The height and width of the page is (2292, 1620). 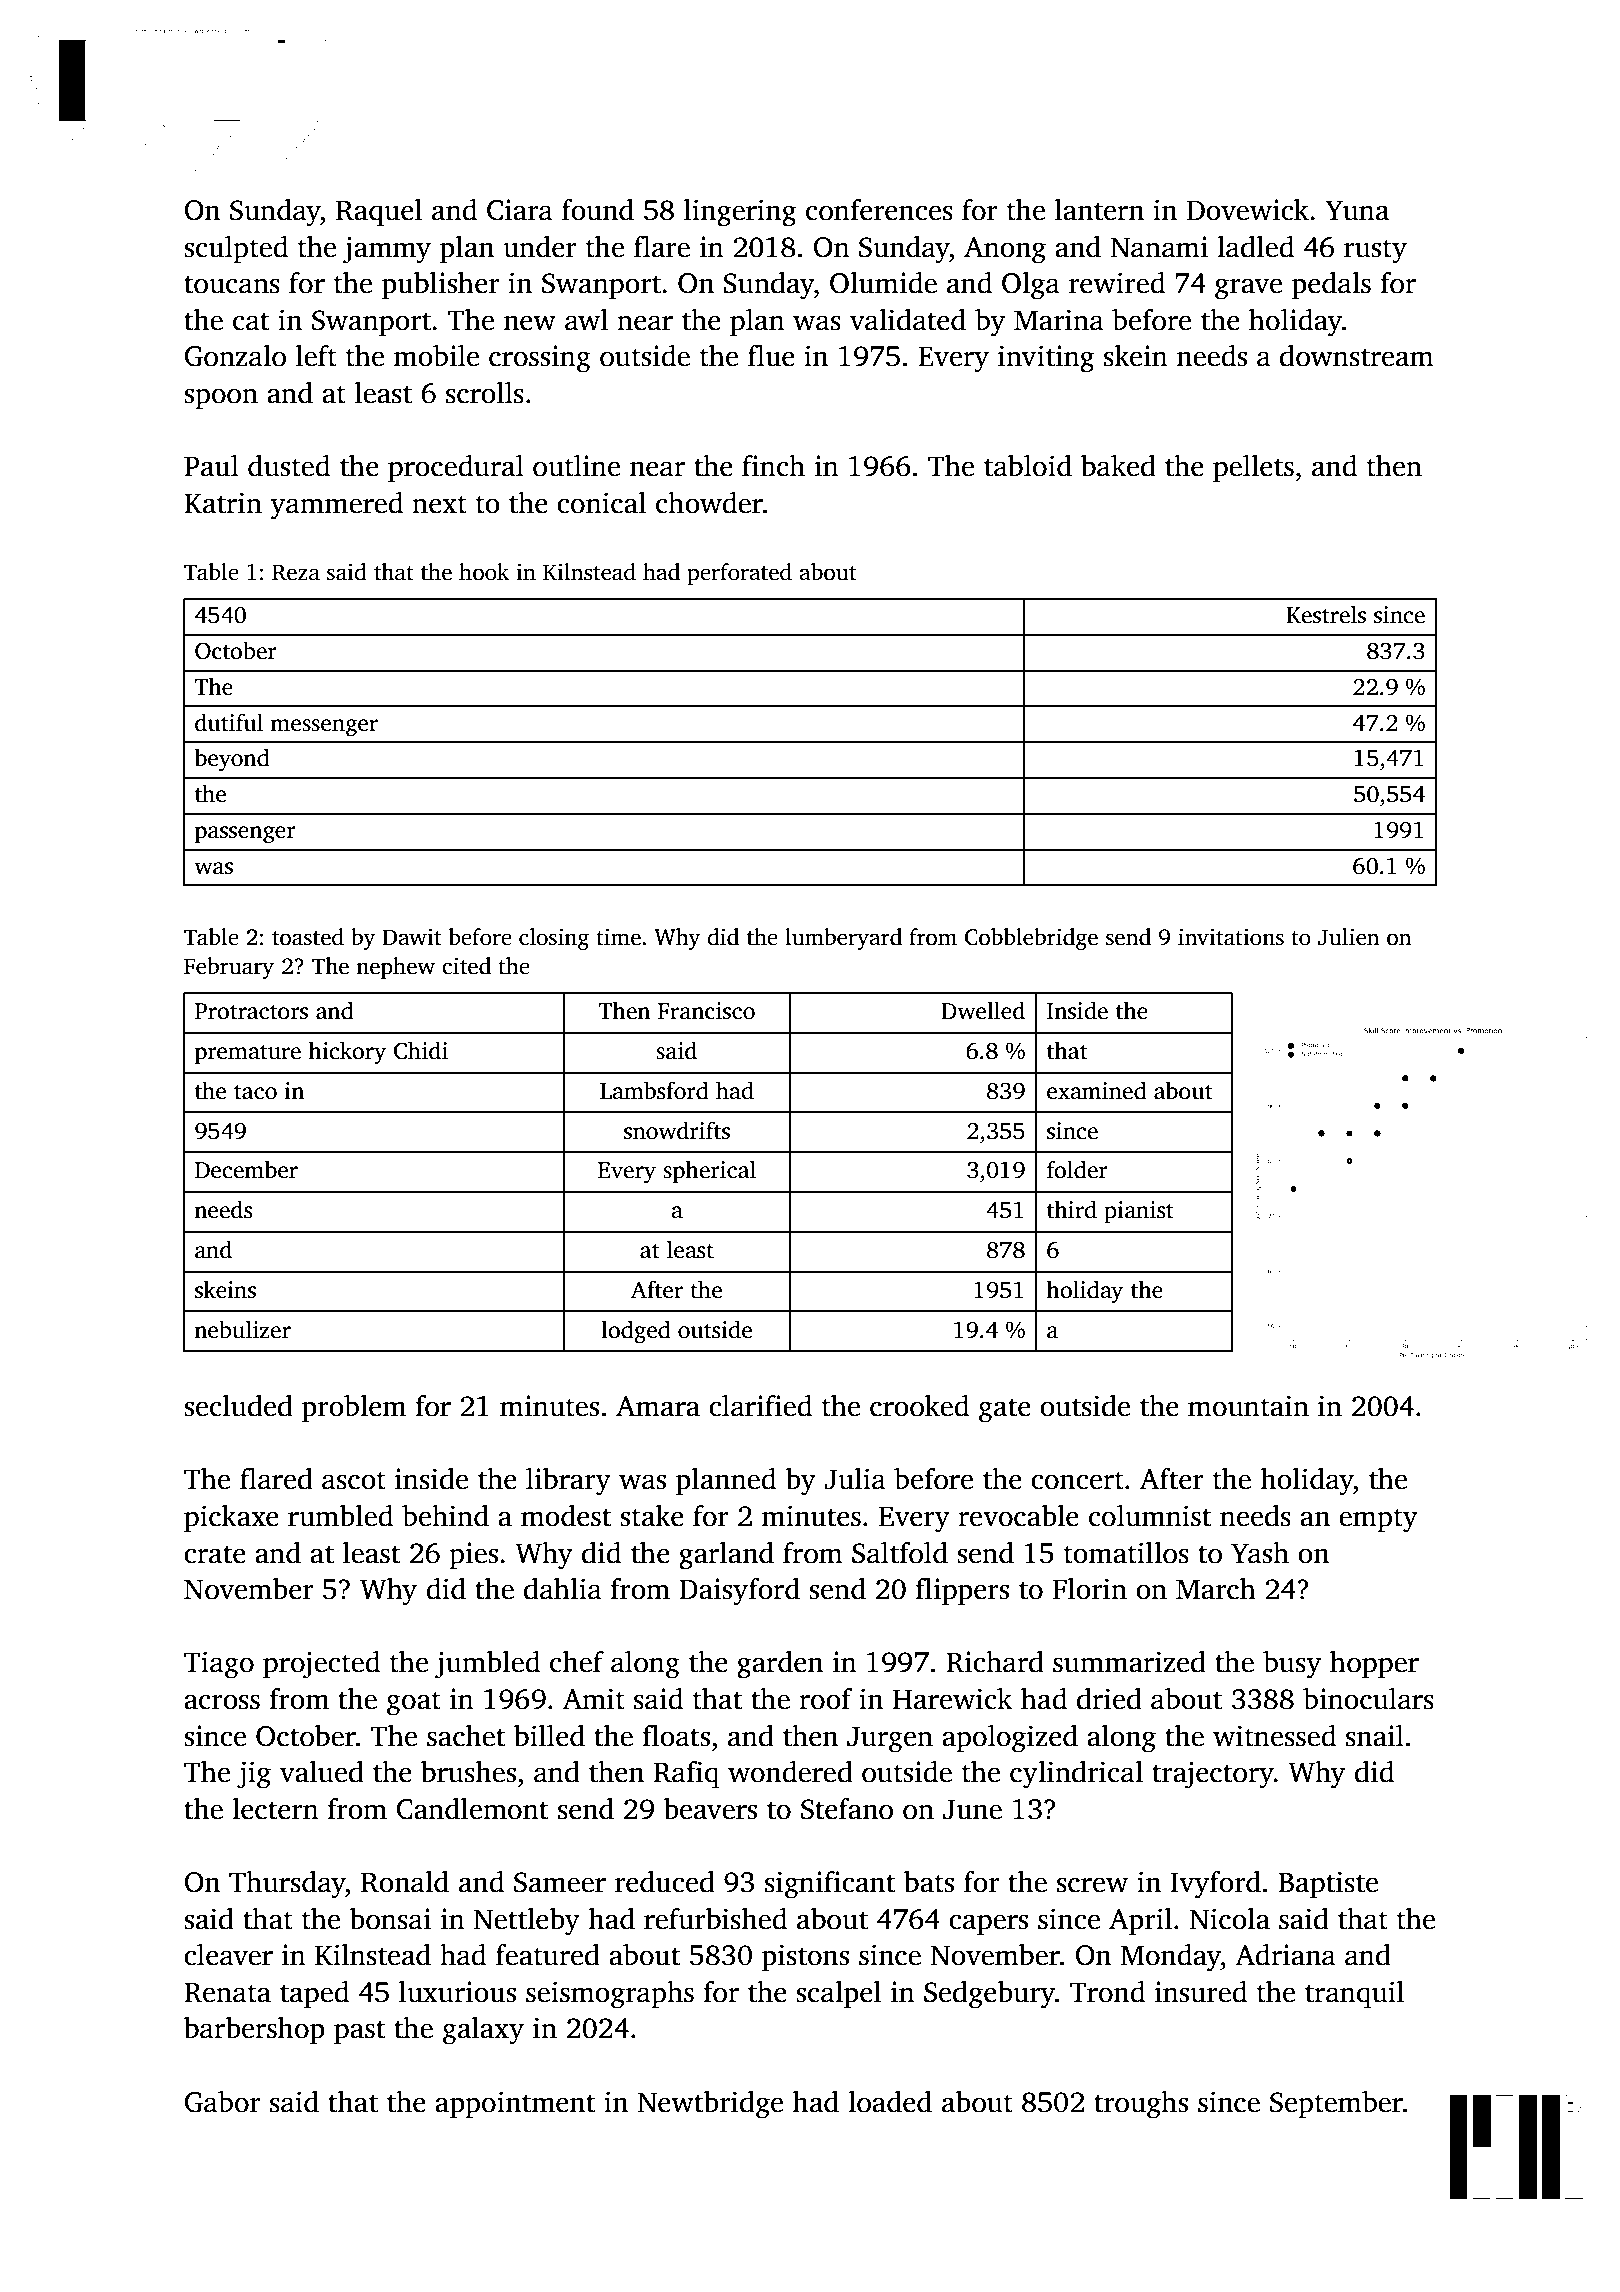 I want to click on Yuna, so click(x=1357, y=210).
